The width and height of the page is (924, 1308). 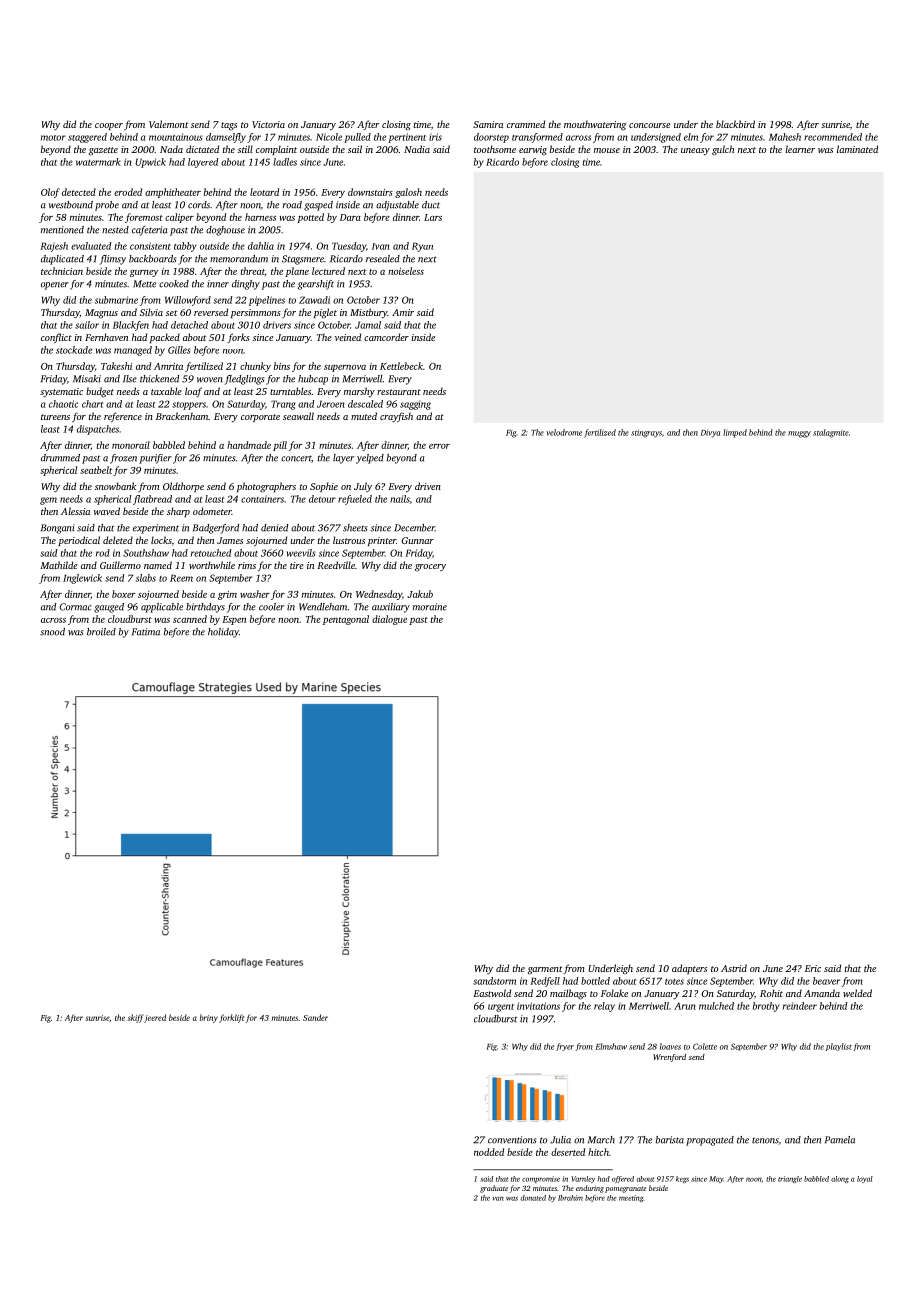 I want to click on Ryan, so click(x=422, y=247).
